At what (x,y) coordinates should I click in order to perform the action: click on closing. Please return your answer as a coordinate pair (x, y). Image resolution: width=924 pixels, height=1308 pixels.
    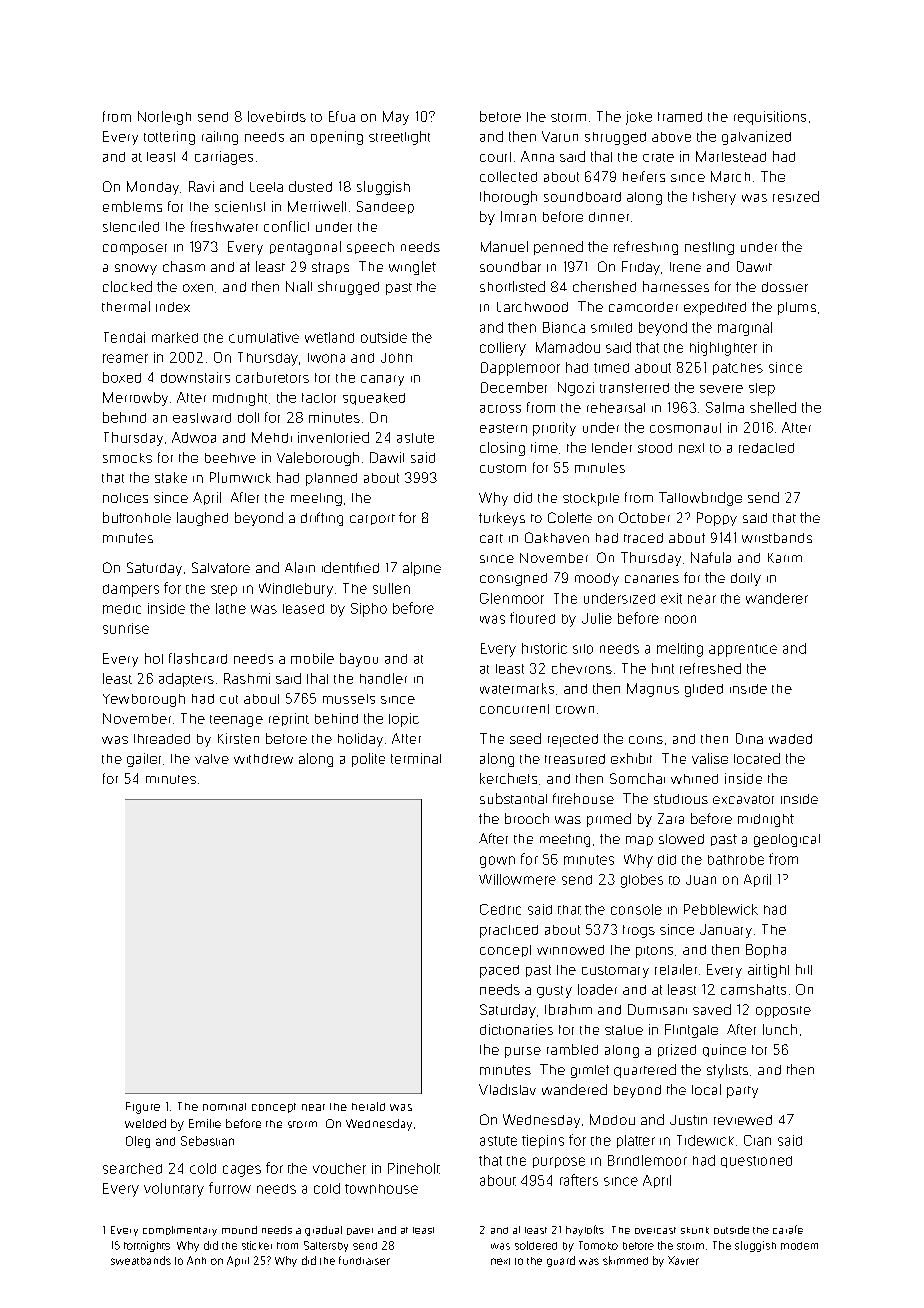
    Looking at the image, I should click on (502, 449).
